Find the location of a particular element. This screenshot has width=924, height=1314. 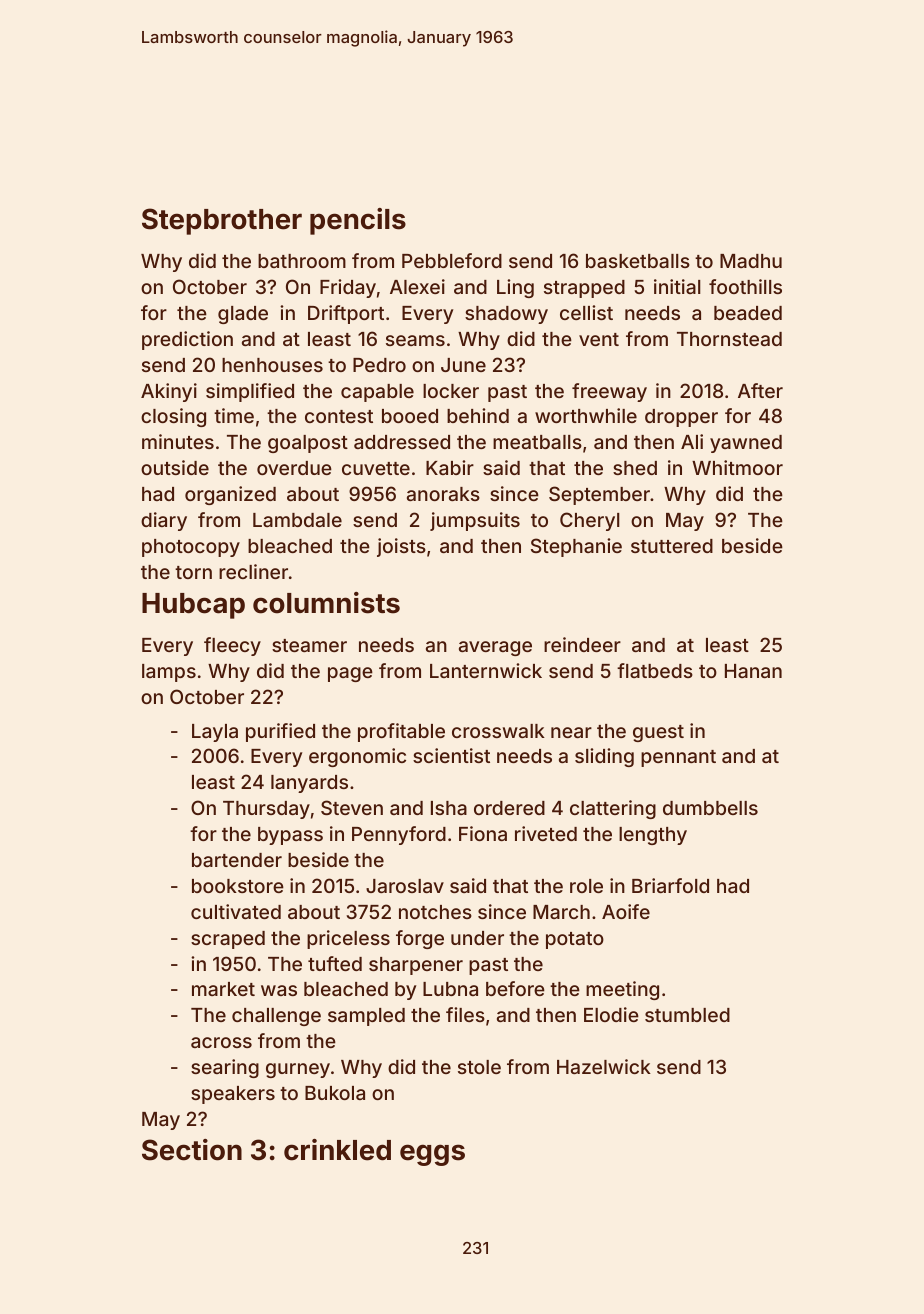

stuttered is located at coordinates (672, 546).
